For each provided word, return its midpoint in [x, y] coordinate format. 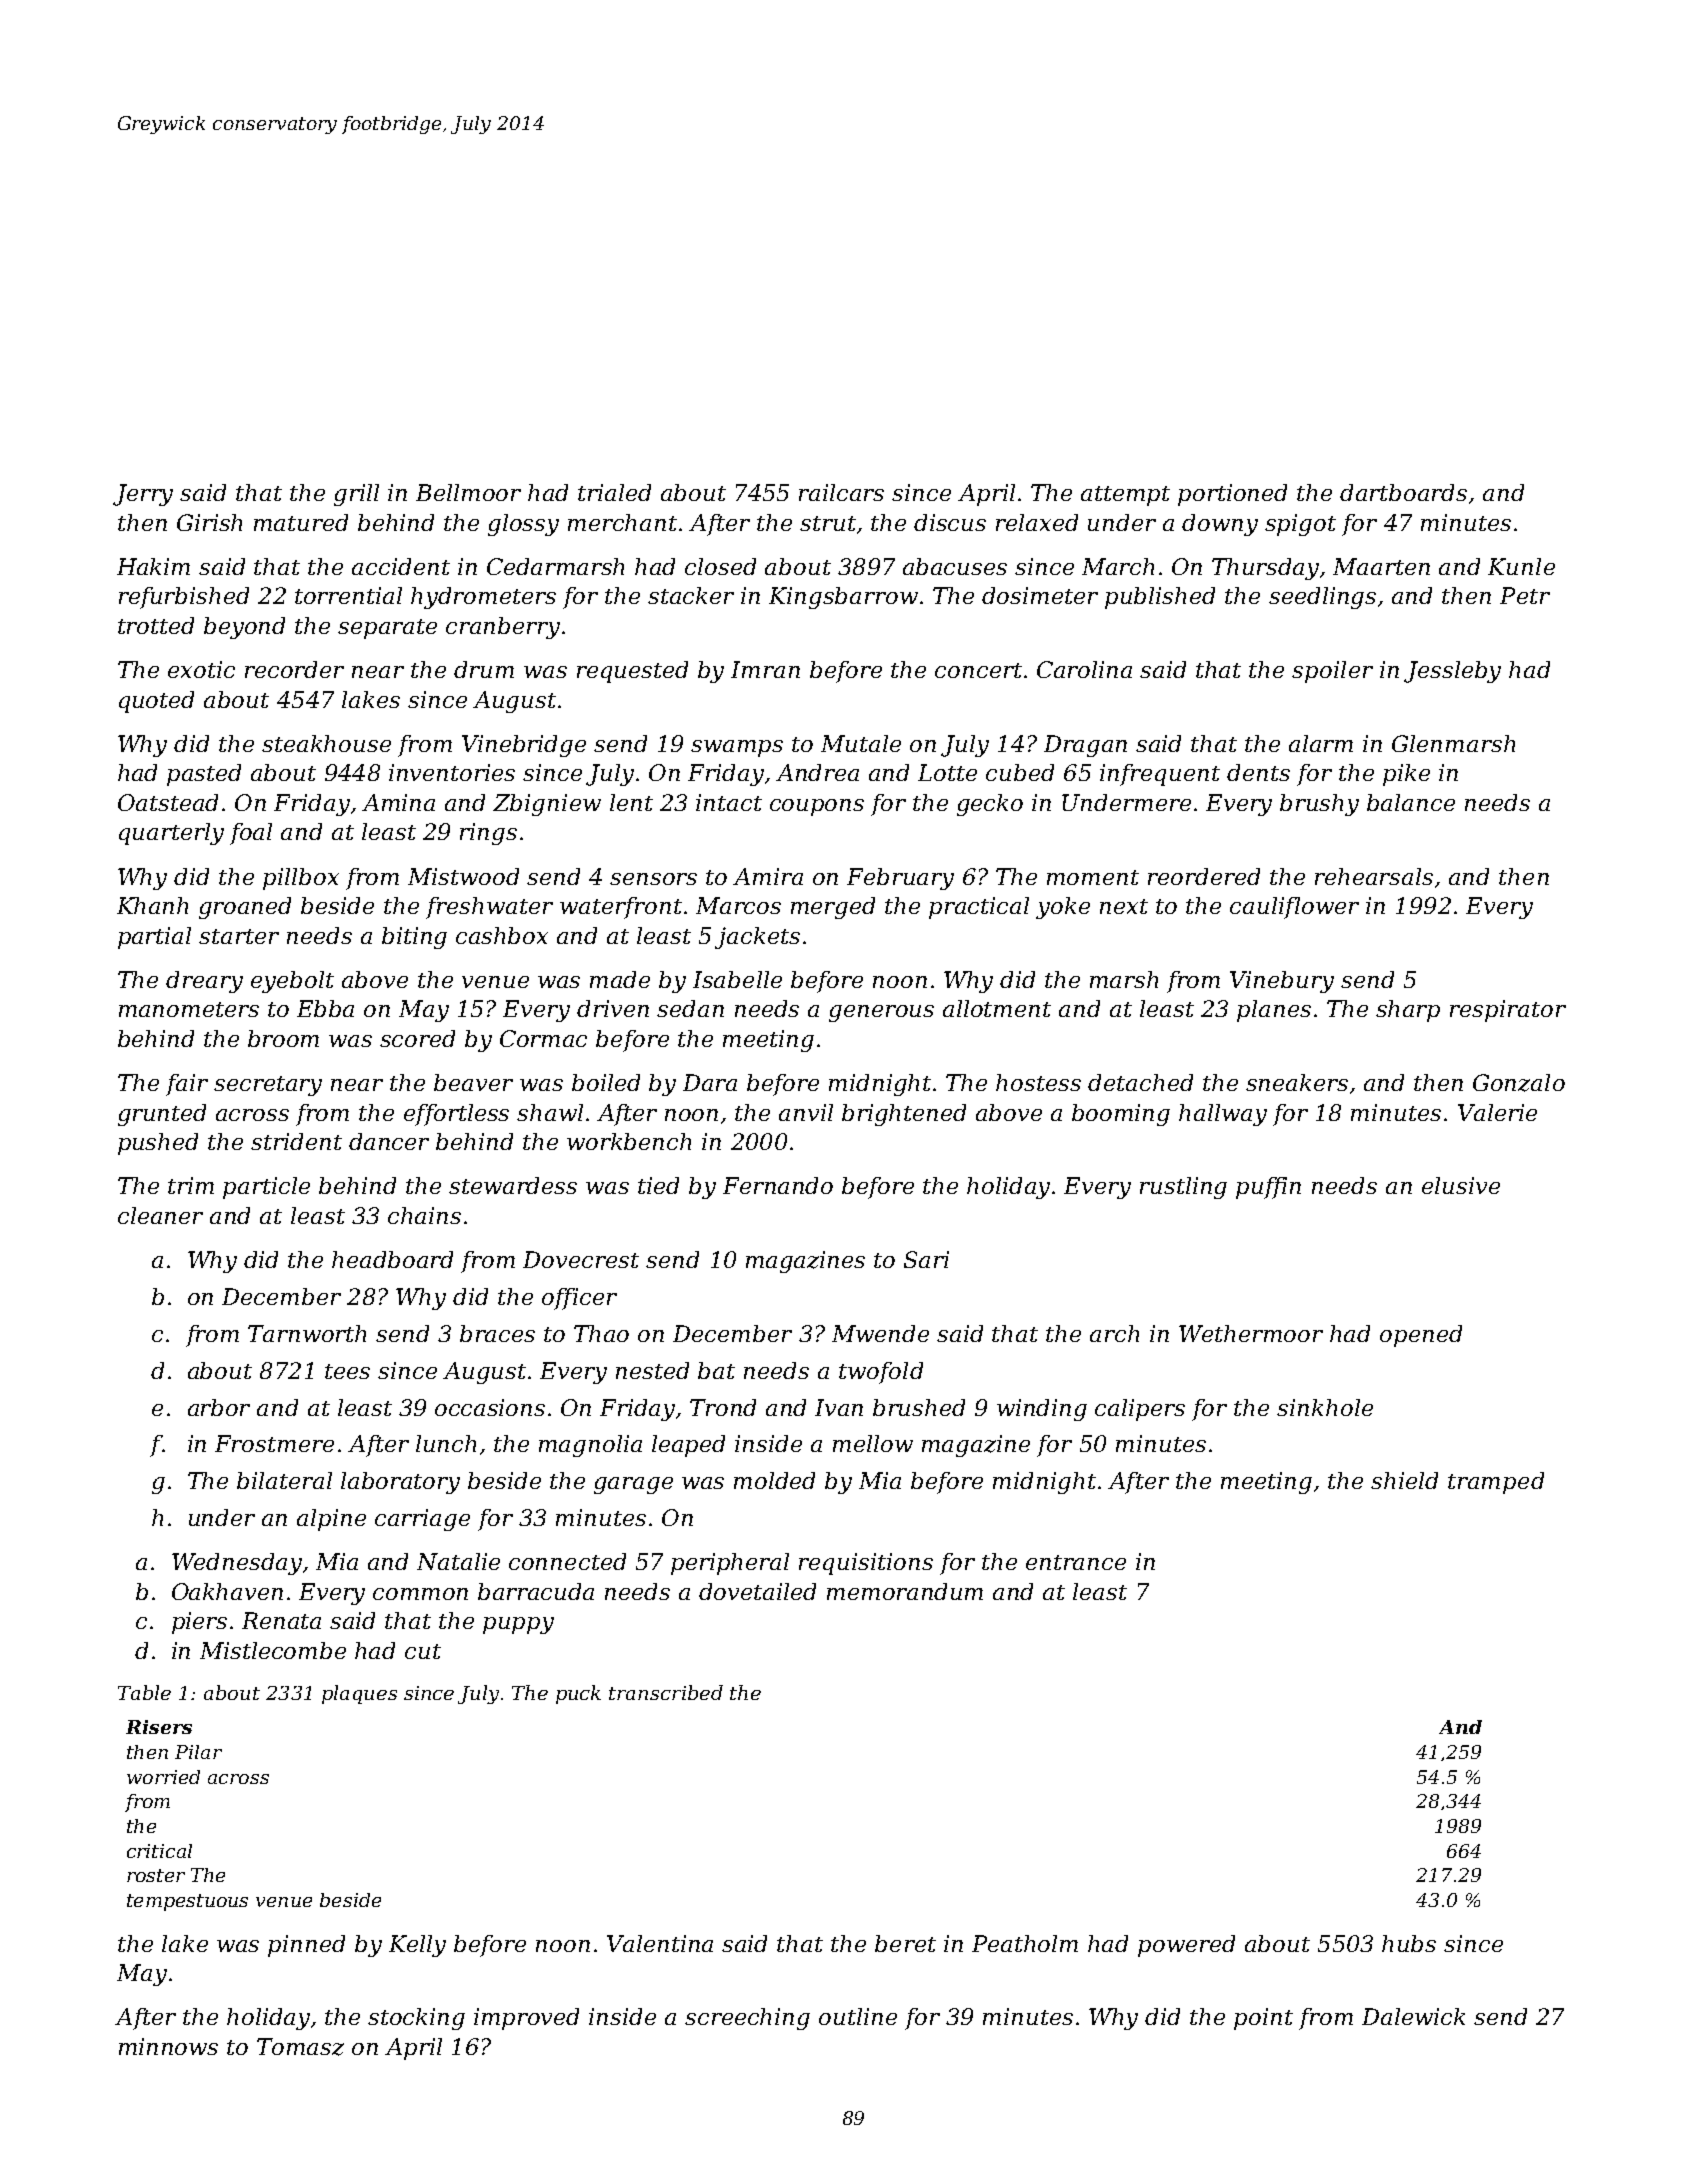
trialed [614, 492]
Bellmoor [468, 492]
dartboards [1403, 492]
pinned [306, 1946]
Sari [926, 1259]
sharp [1408, 1011]
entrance [1076, 1562]
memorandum [905, 1591]
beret [905, 1943]
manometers [189, 1009]
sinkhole [1325, 1407]
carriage [422, 1520]
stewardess [513, 1185]
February [900, 879]
